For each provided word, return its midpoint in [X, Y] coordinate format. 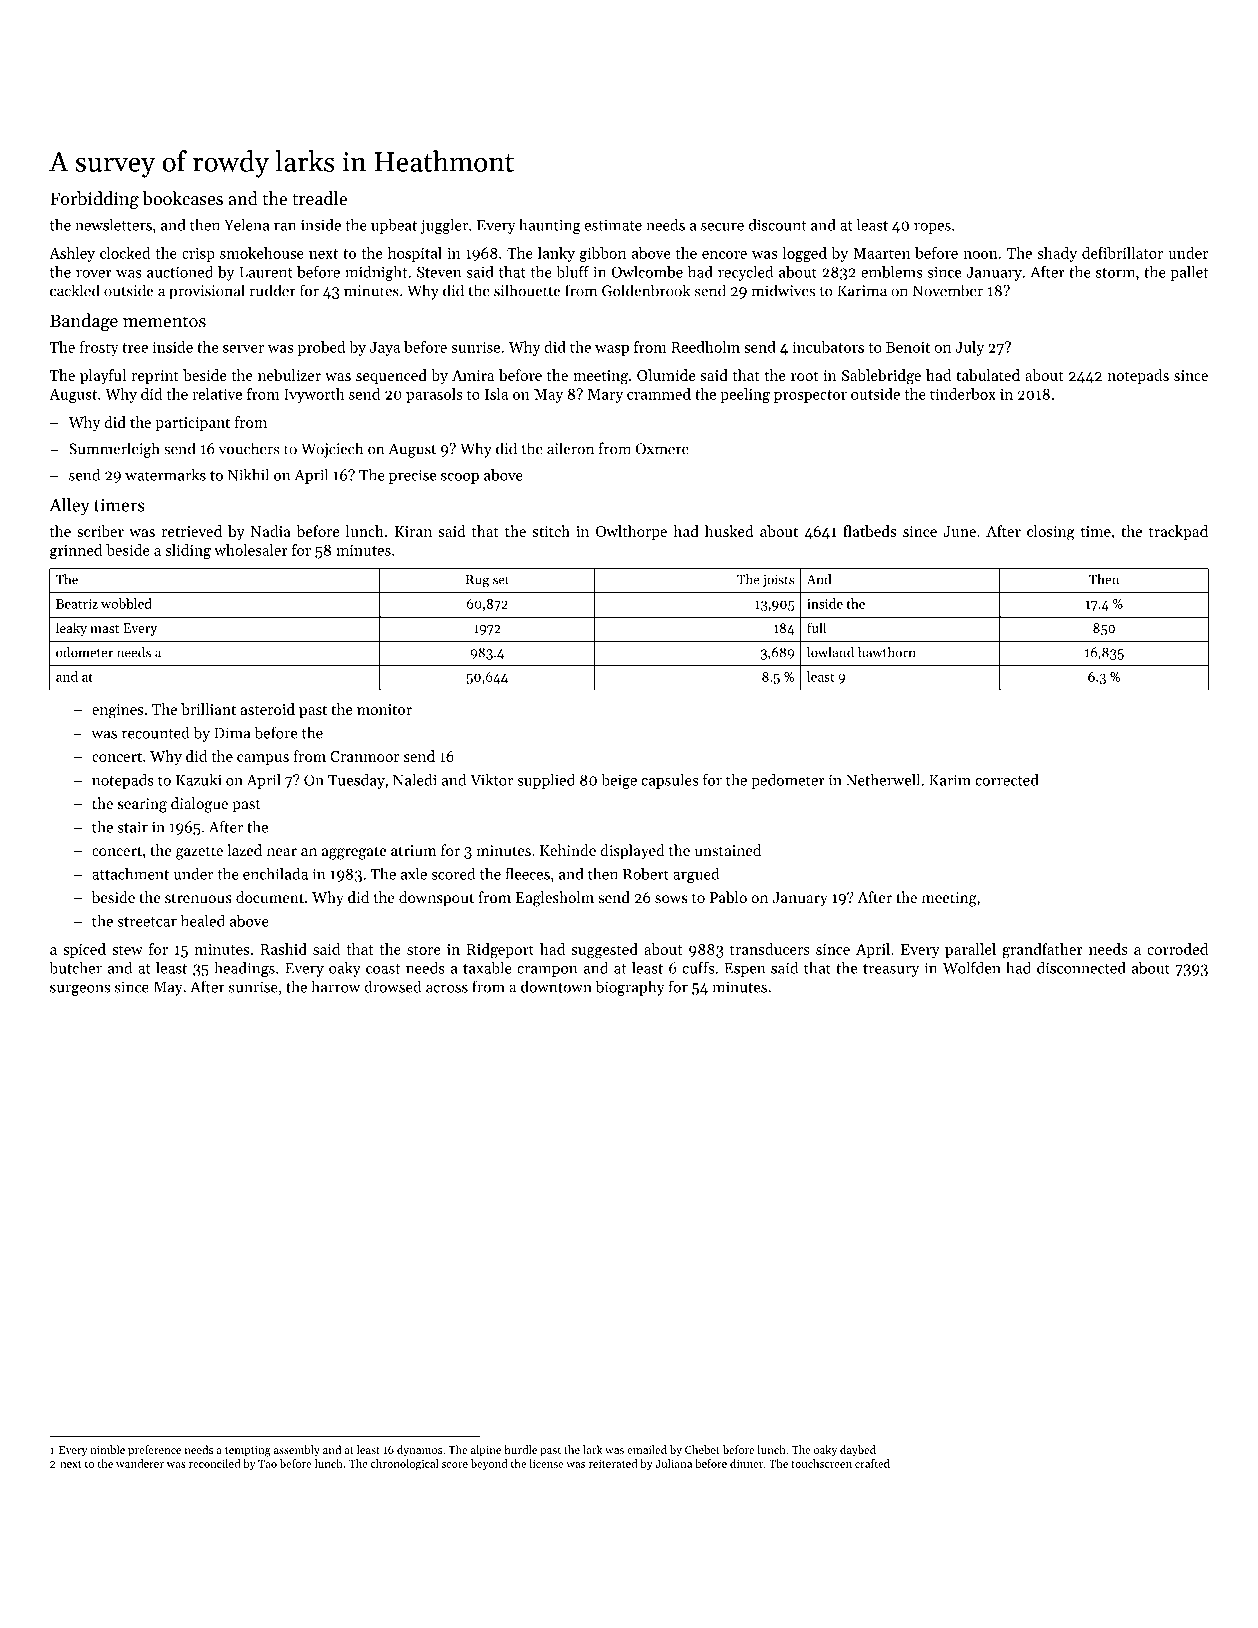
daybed [858, 1451]
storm [1115, 273]
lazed [244, 850]
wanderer [140, 1463]
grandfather [1042, 951]
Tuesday [356, 781]
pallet [1189, 273]
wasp [612, 350]
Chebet [702, 1449]
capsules [669, 781]
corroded [1177, 949]
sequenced [391, 376]
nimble [107, 1449]
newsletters [113, 225]
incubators [828, 347]
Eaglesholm [555, 899]
